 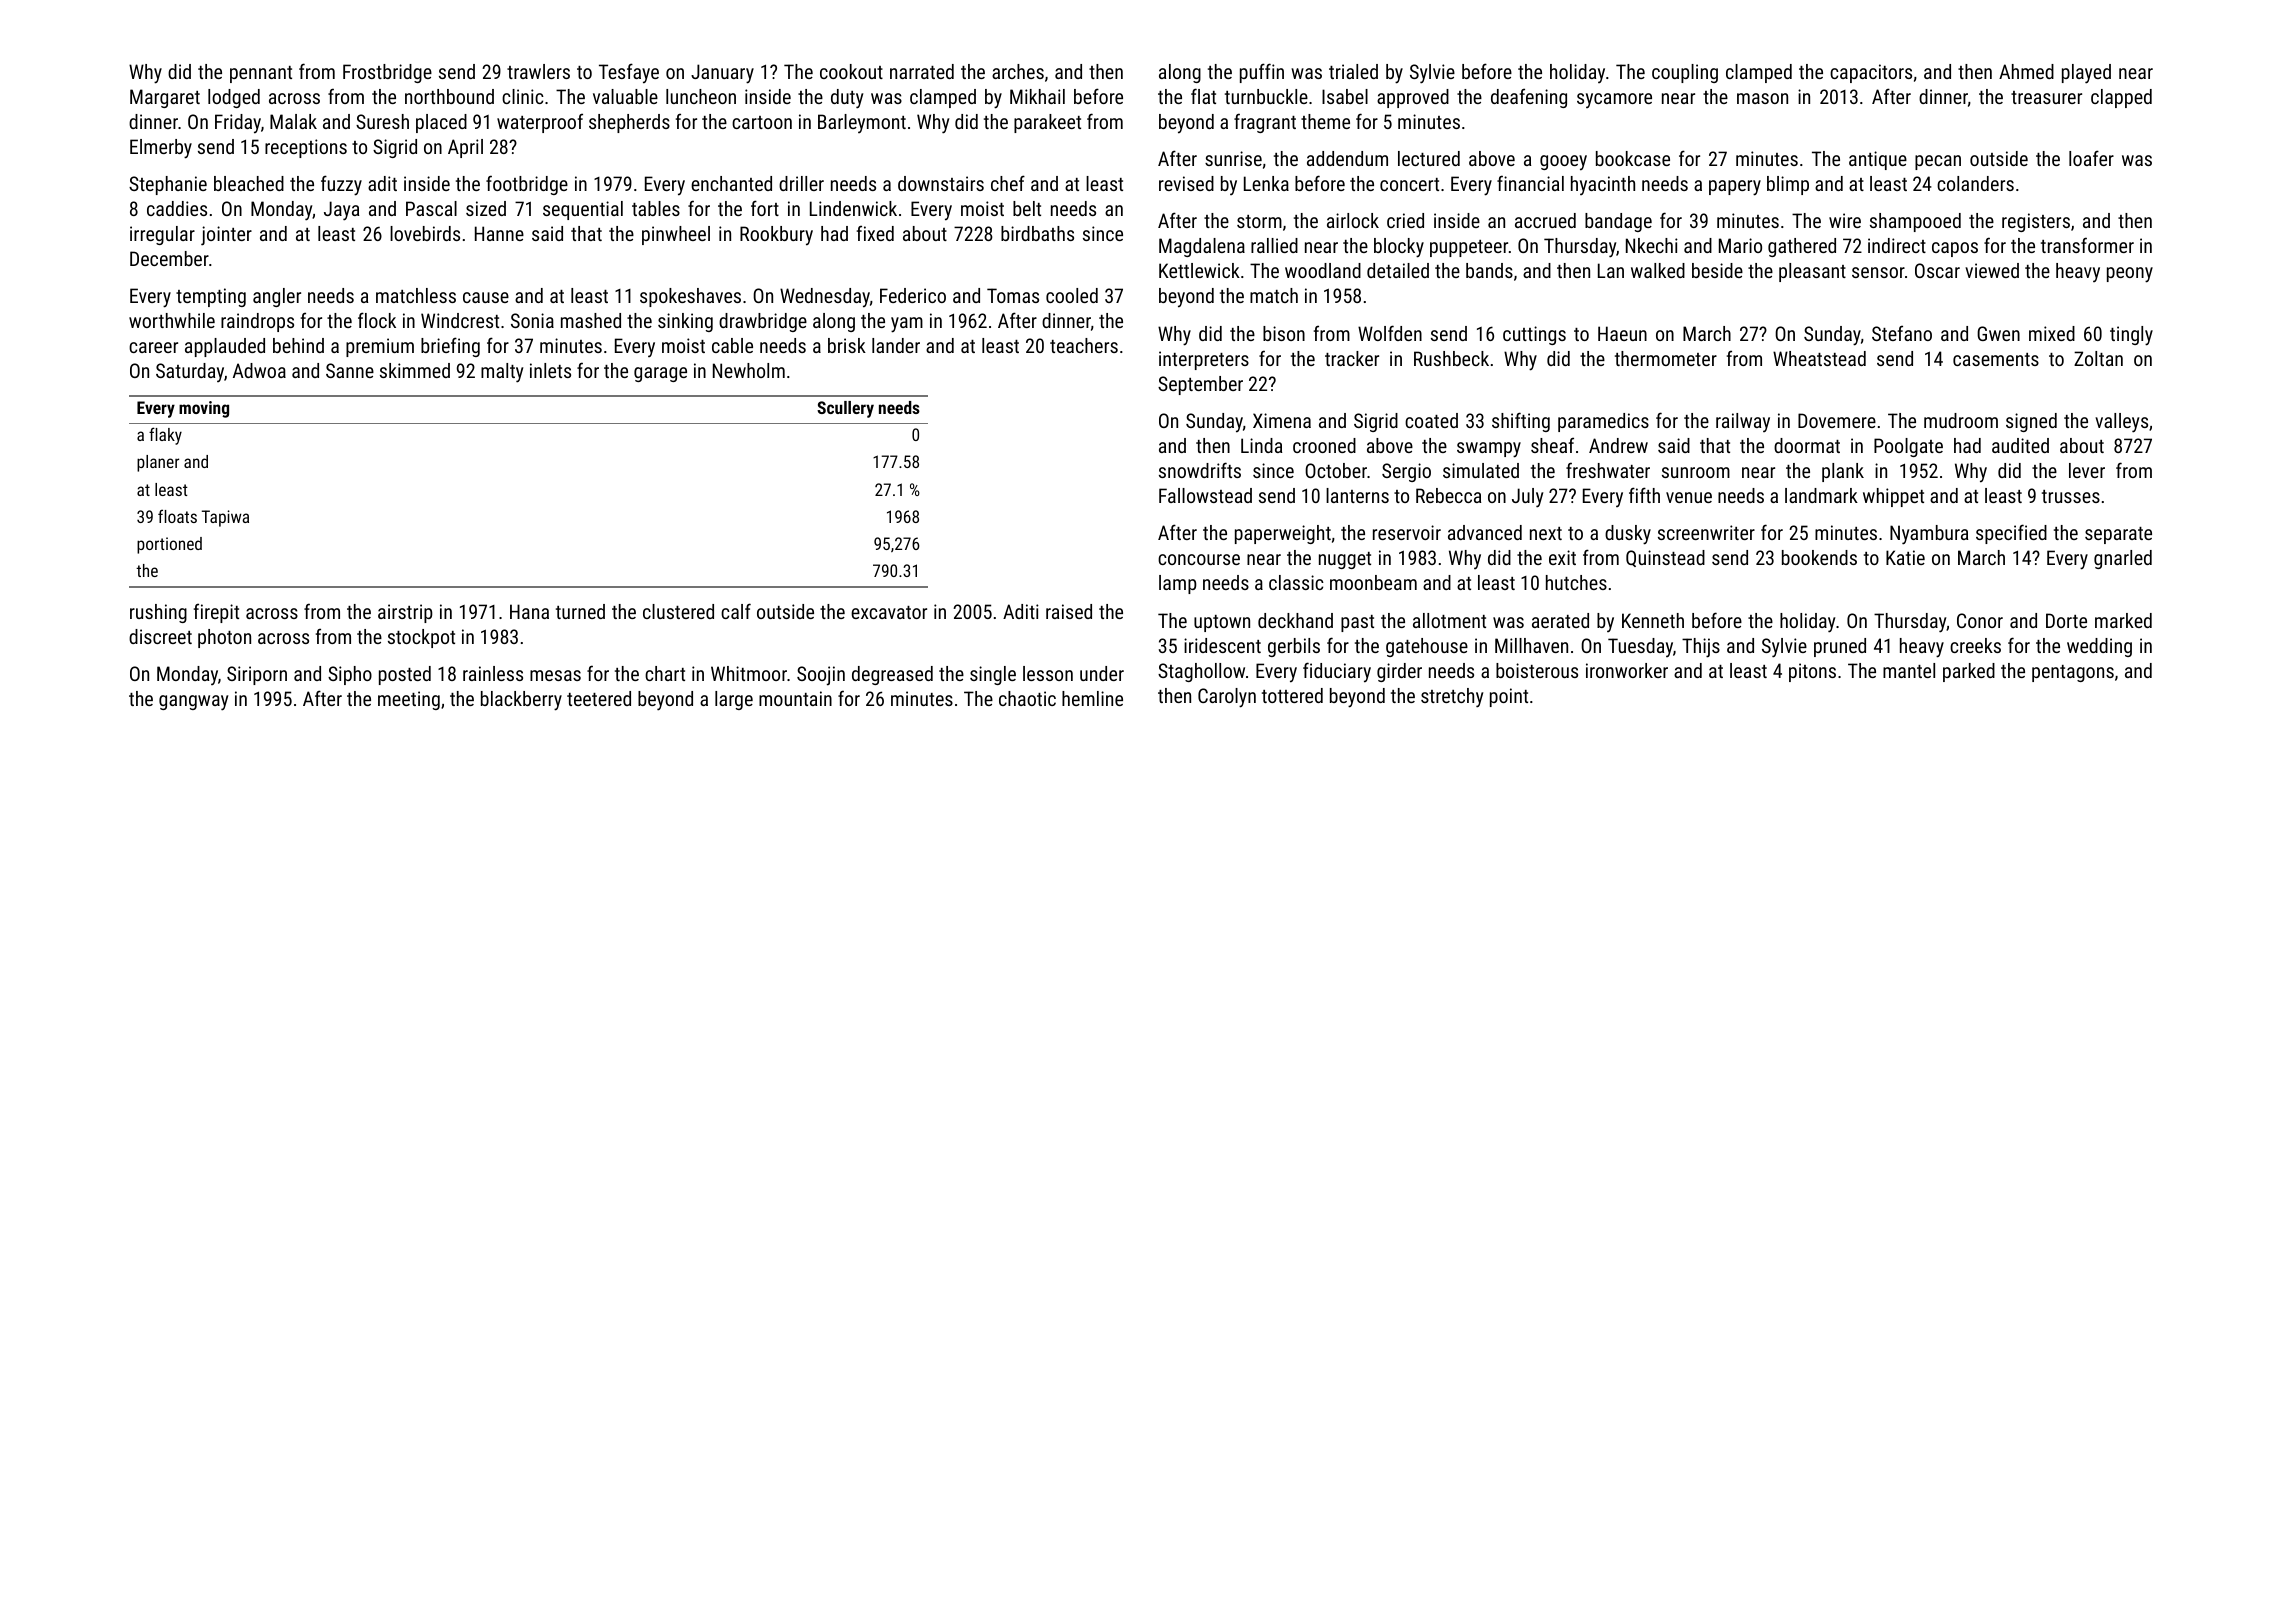 What do you see at coordinates (493, 673) in the document?
I see `rainless` at bounding box center [493, 673].
